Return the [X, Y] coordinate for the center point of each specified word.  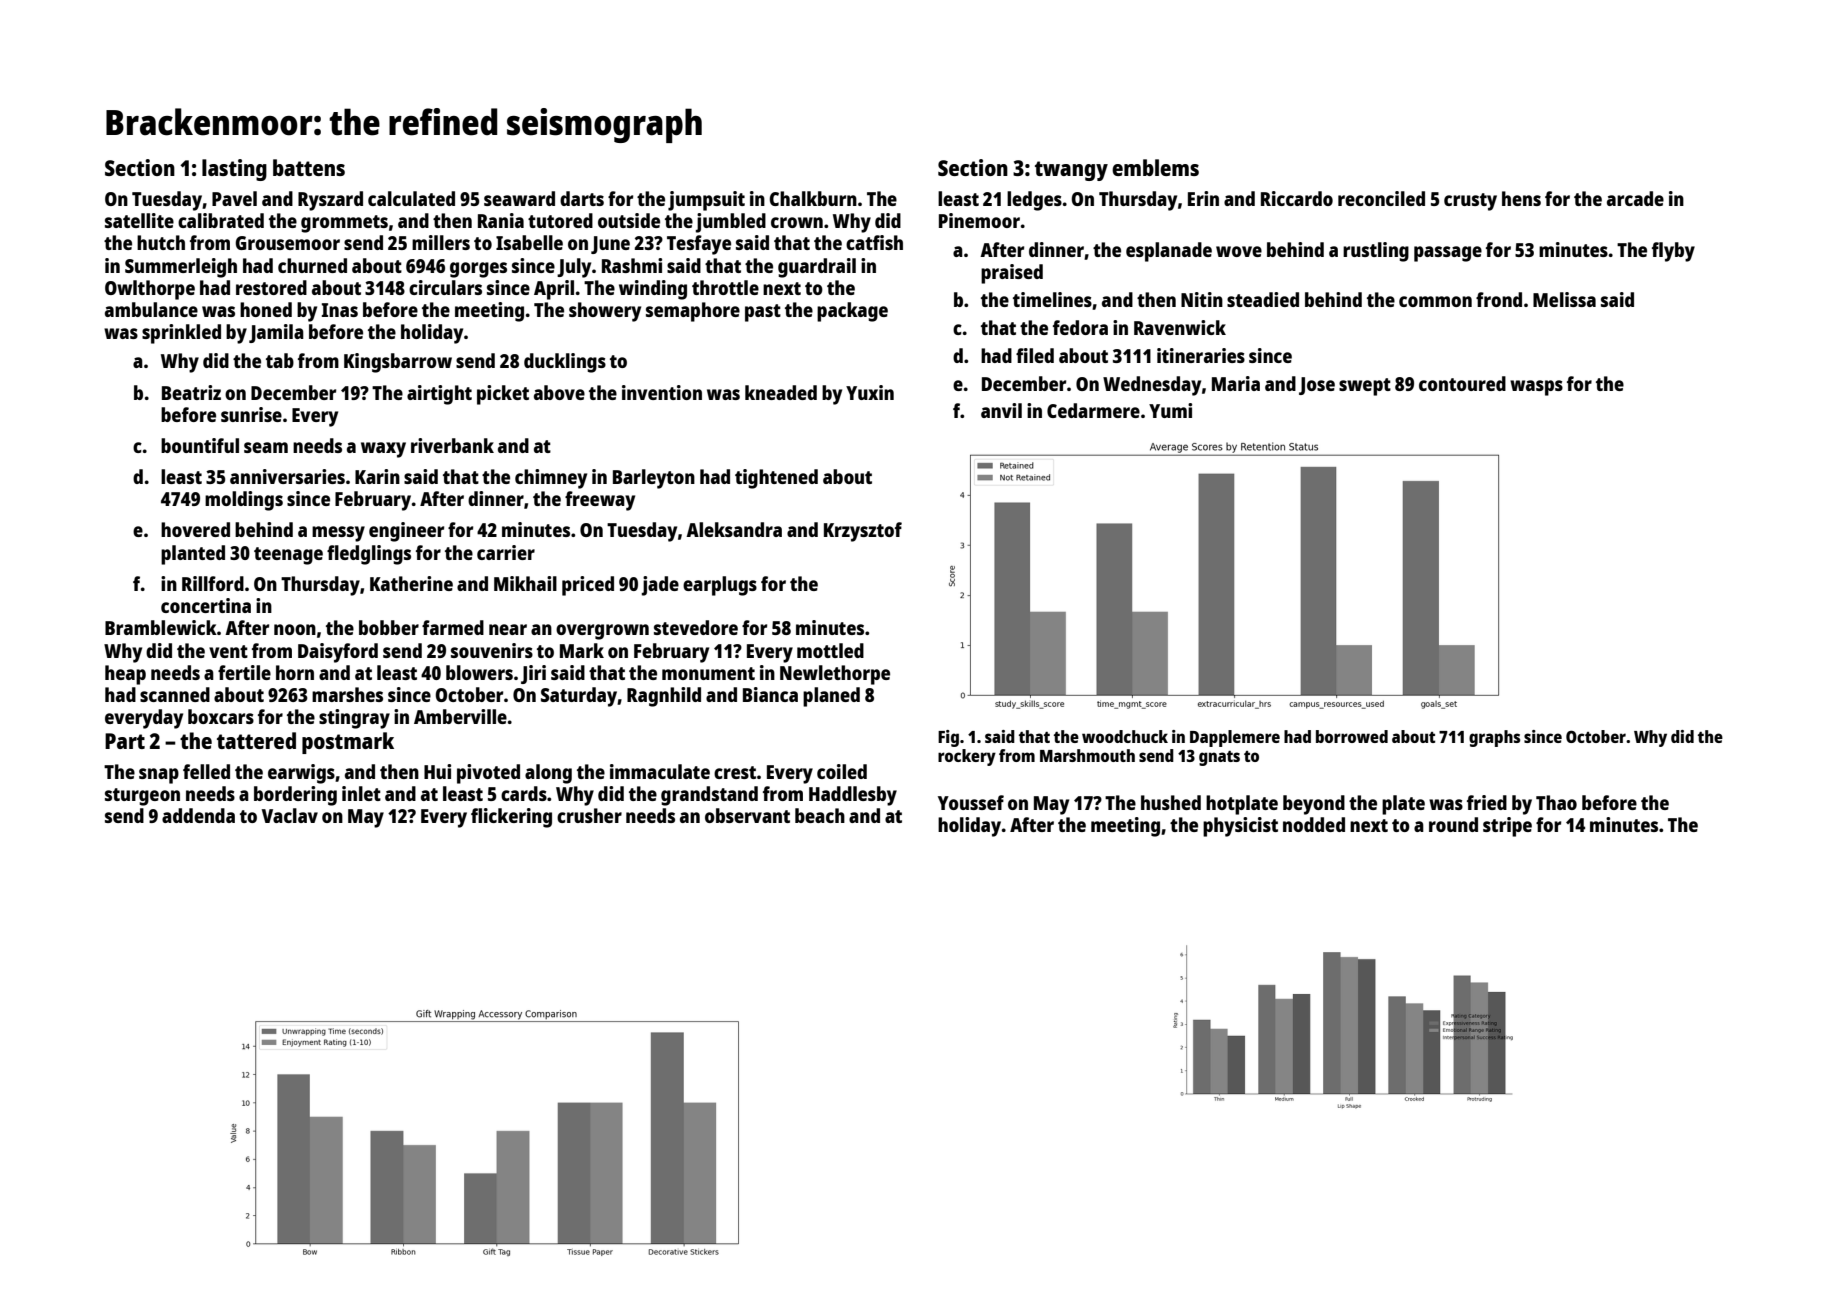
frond [1499, 299]
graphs [1494, 738]
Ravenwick [1180, 327]
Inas [340, 310]
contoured [1462, 383]
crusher [589, 815]
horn [295, 672]
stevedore [696, 627]
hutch [161, 242]
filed [1035, 355]
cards [524, 793]
